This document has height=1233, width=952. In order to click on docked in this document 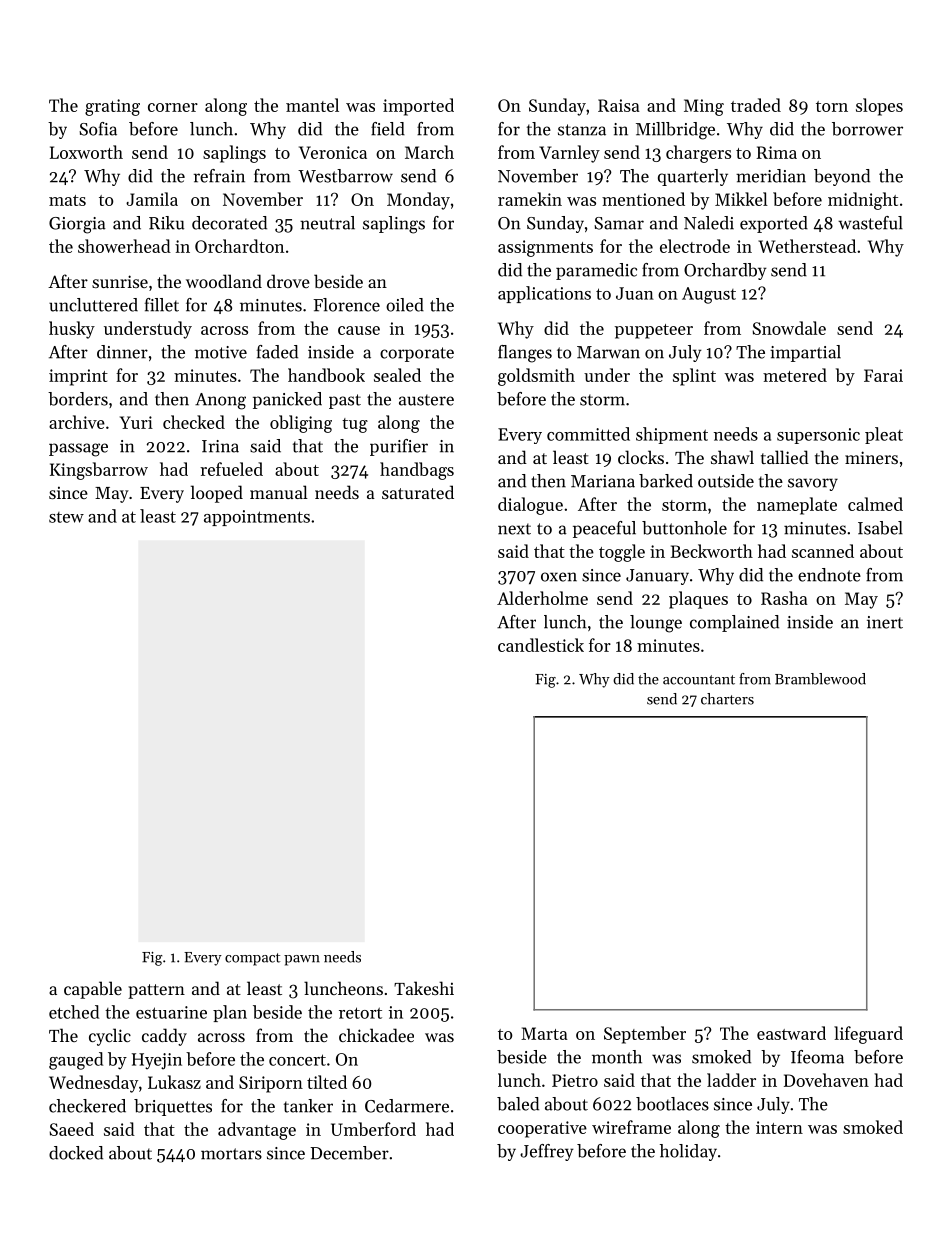, I will do `click(76, 1153)`.
